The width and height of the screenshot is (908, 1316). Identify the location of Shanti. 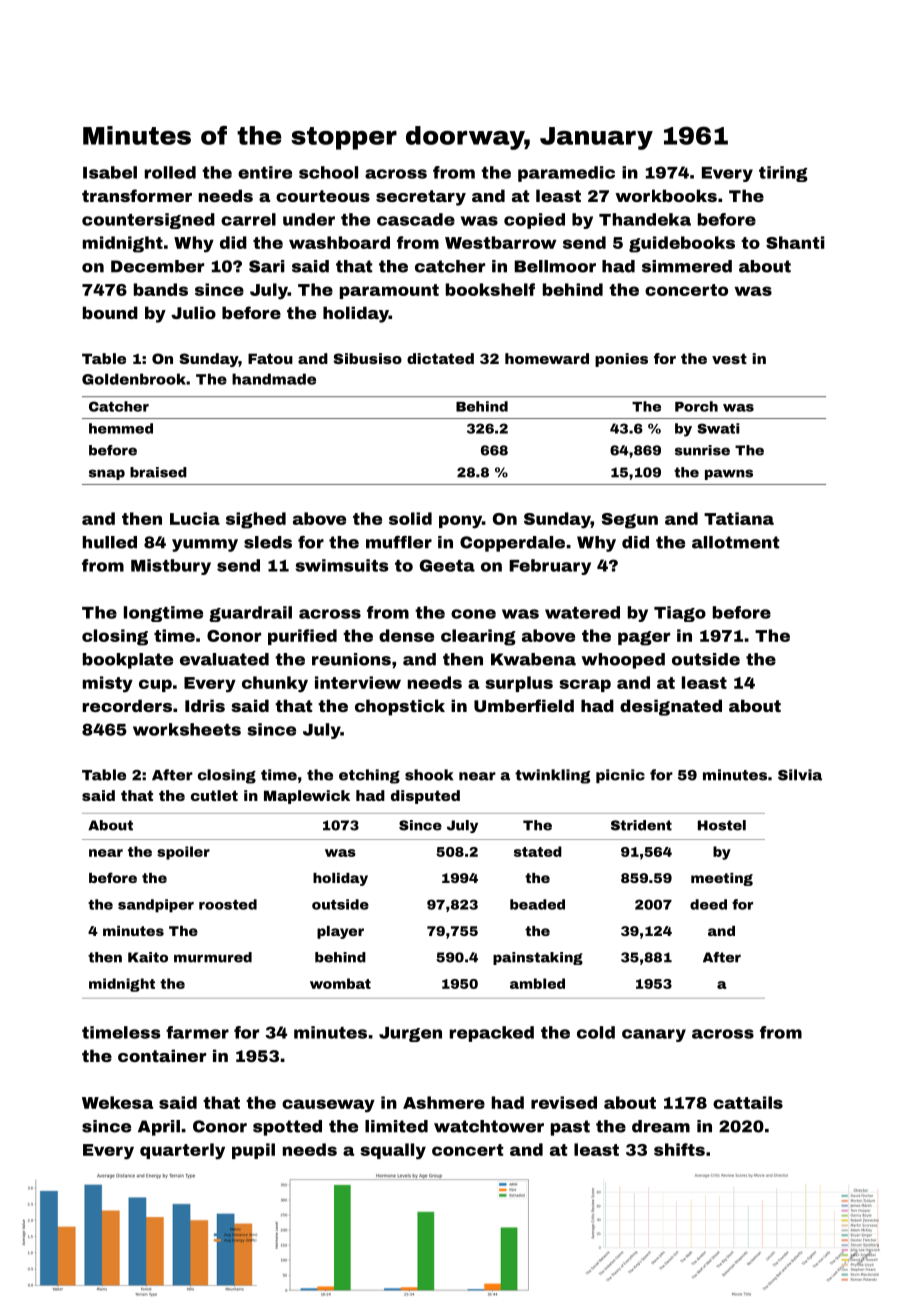
(795, 242).
